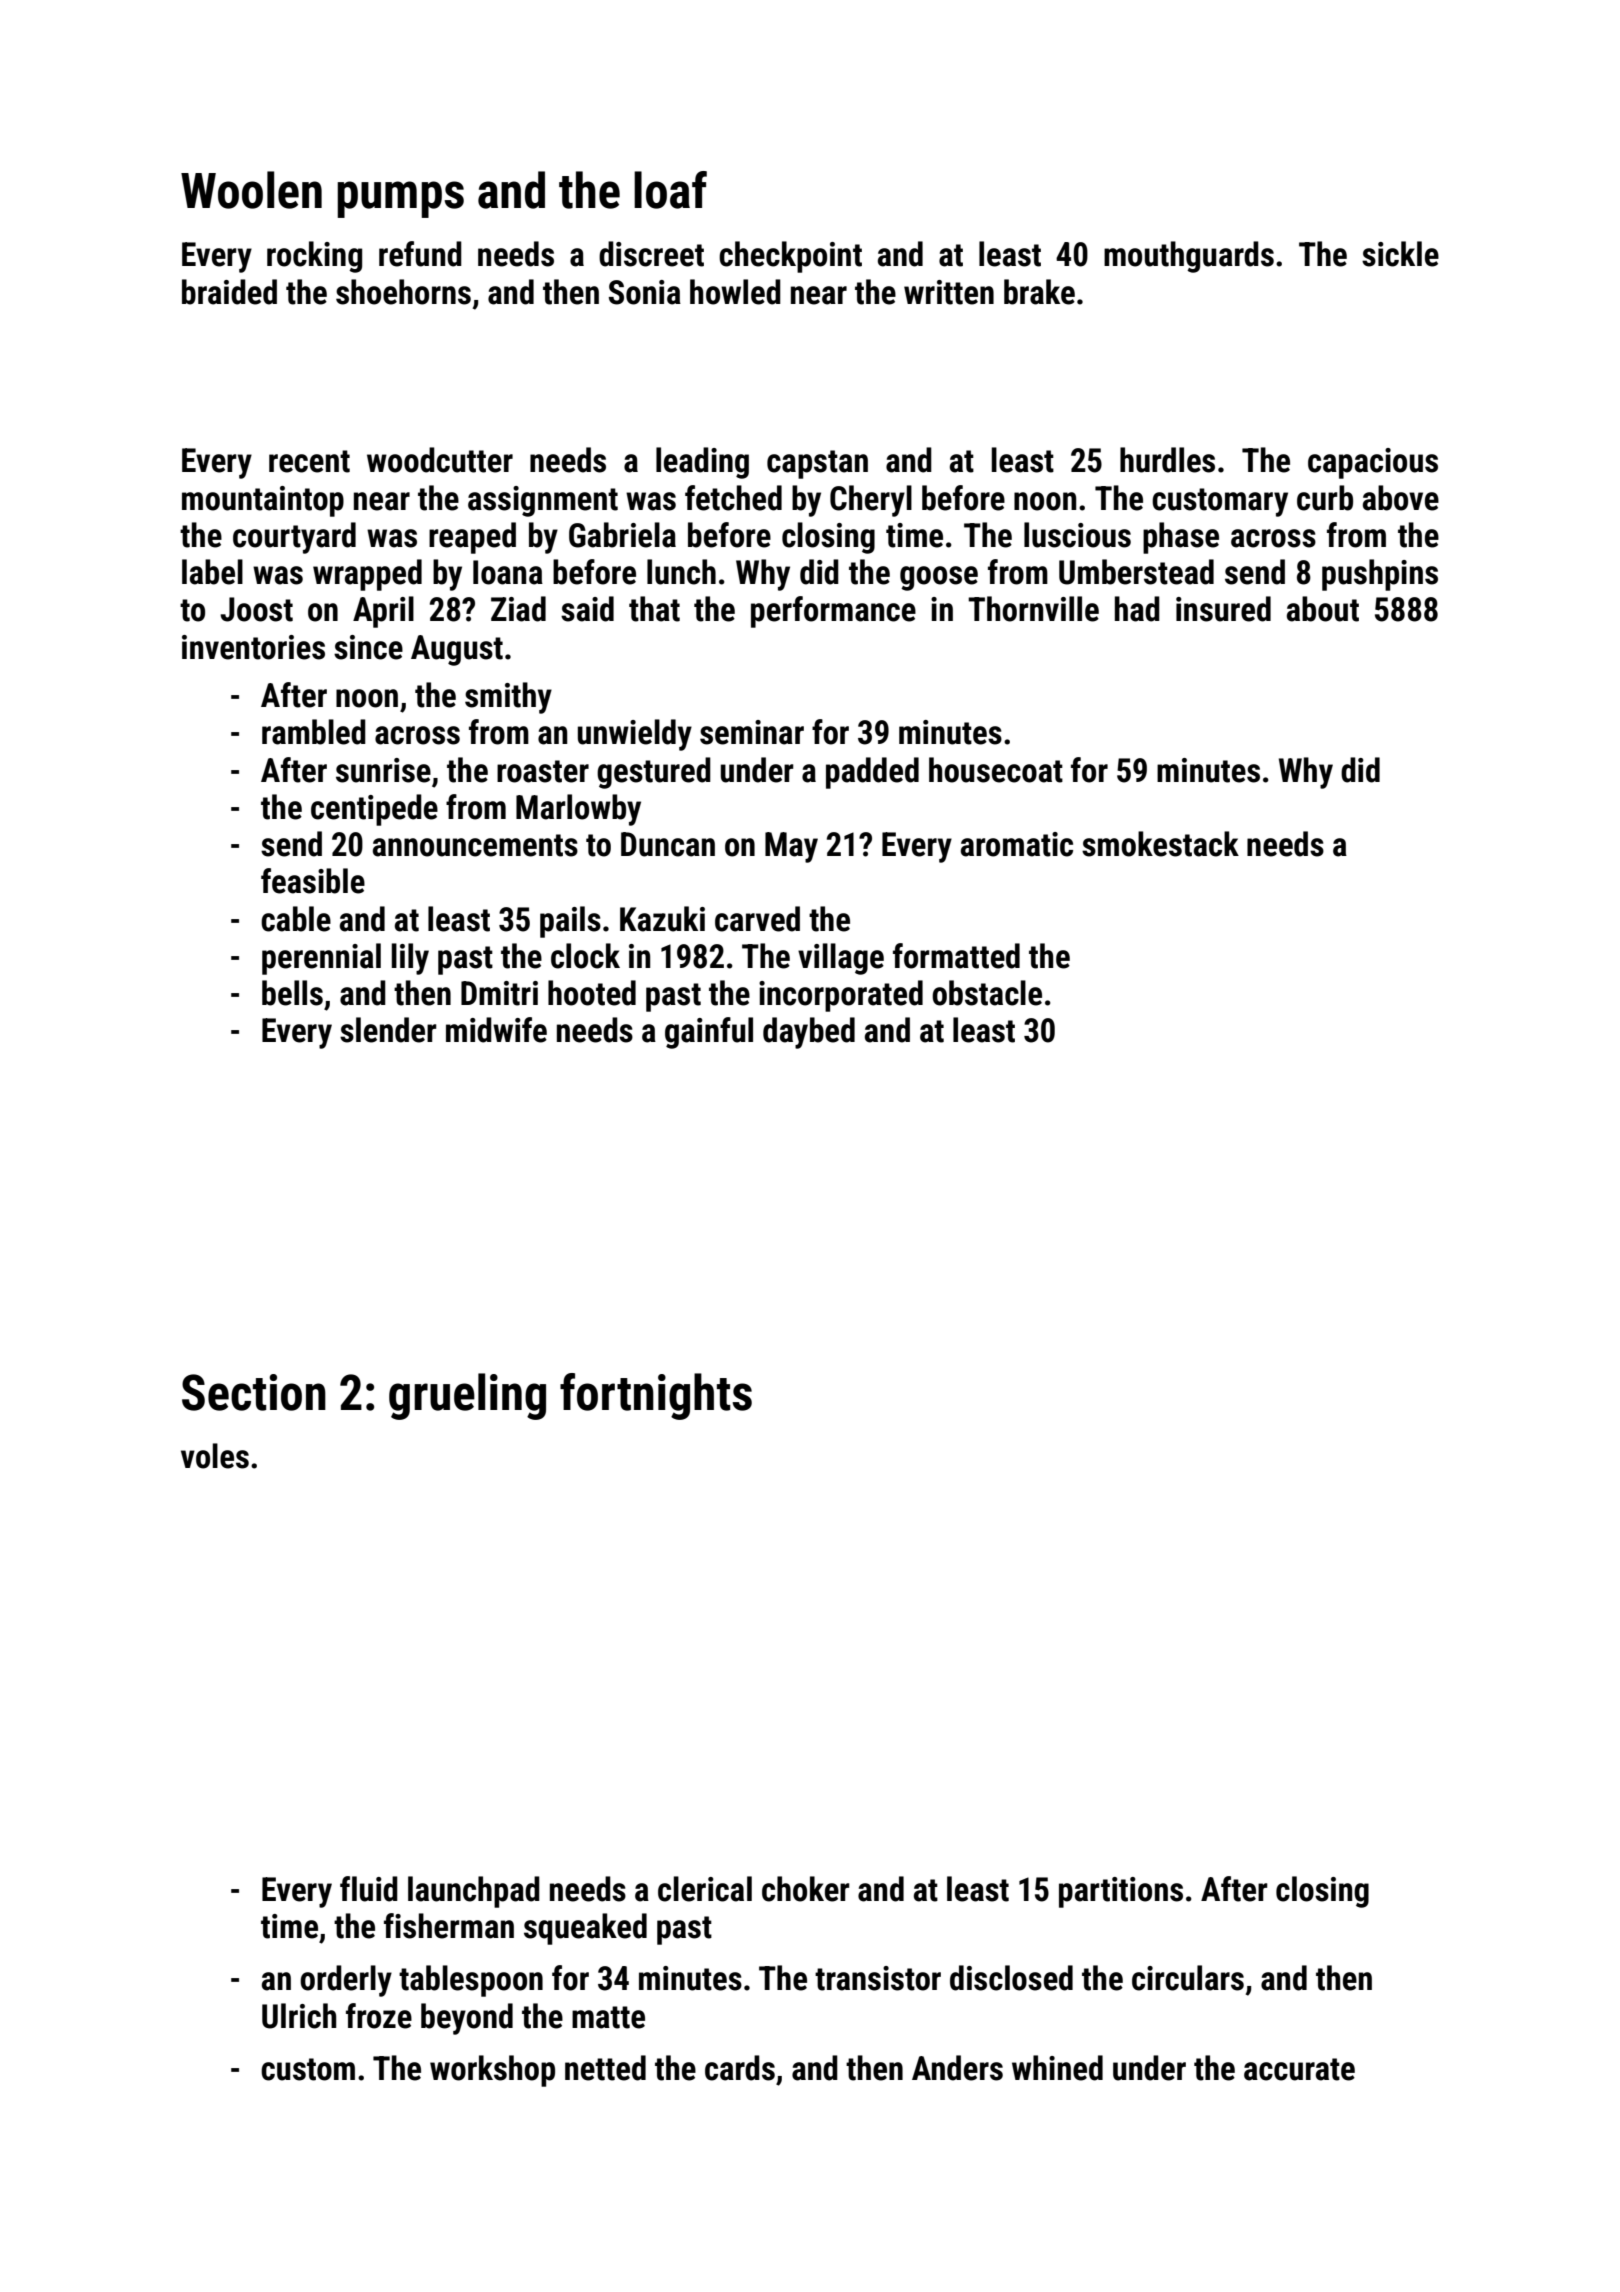 This screenshot has height=2292, width=1620. Describe the element at coordinates (806, 1889) in the screenshot. I see `choker` at that location.
